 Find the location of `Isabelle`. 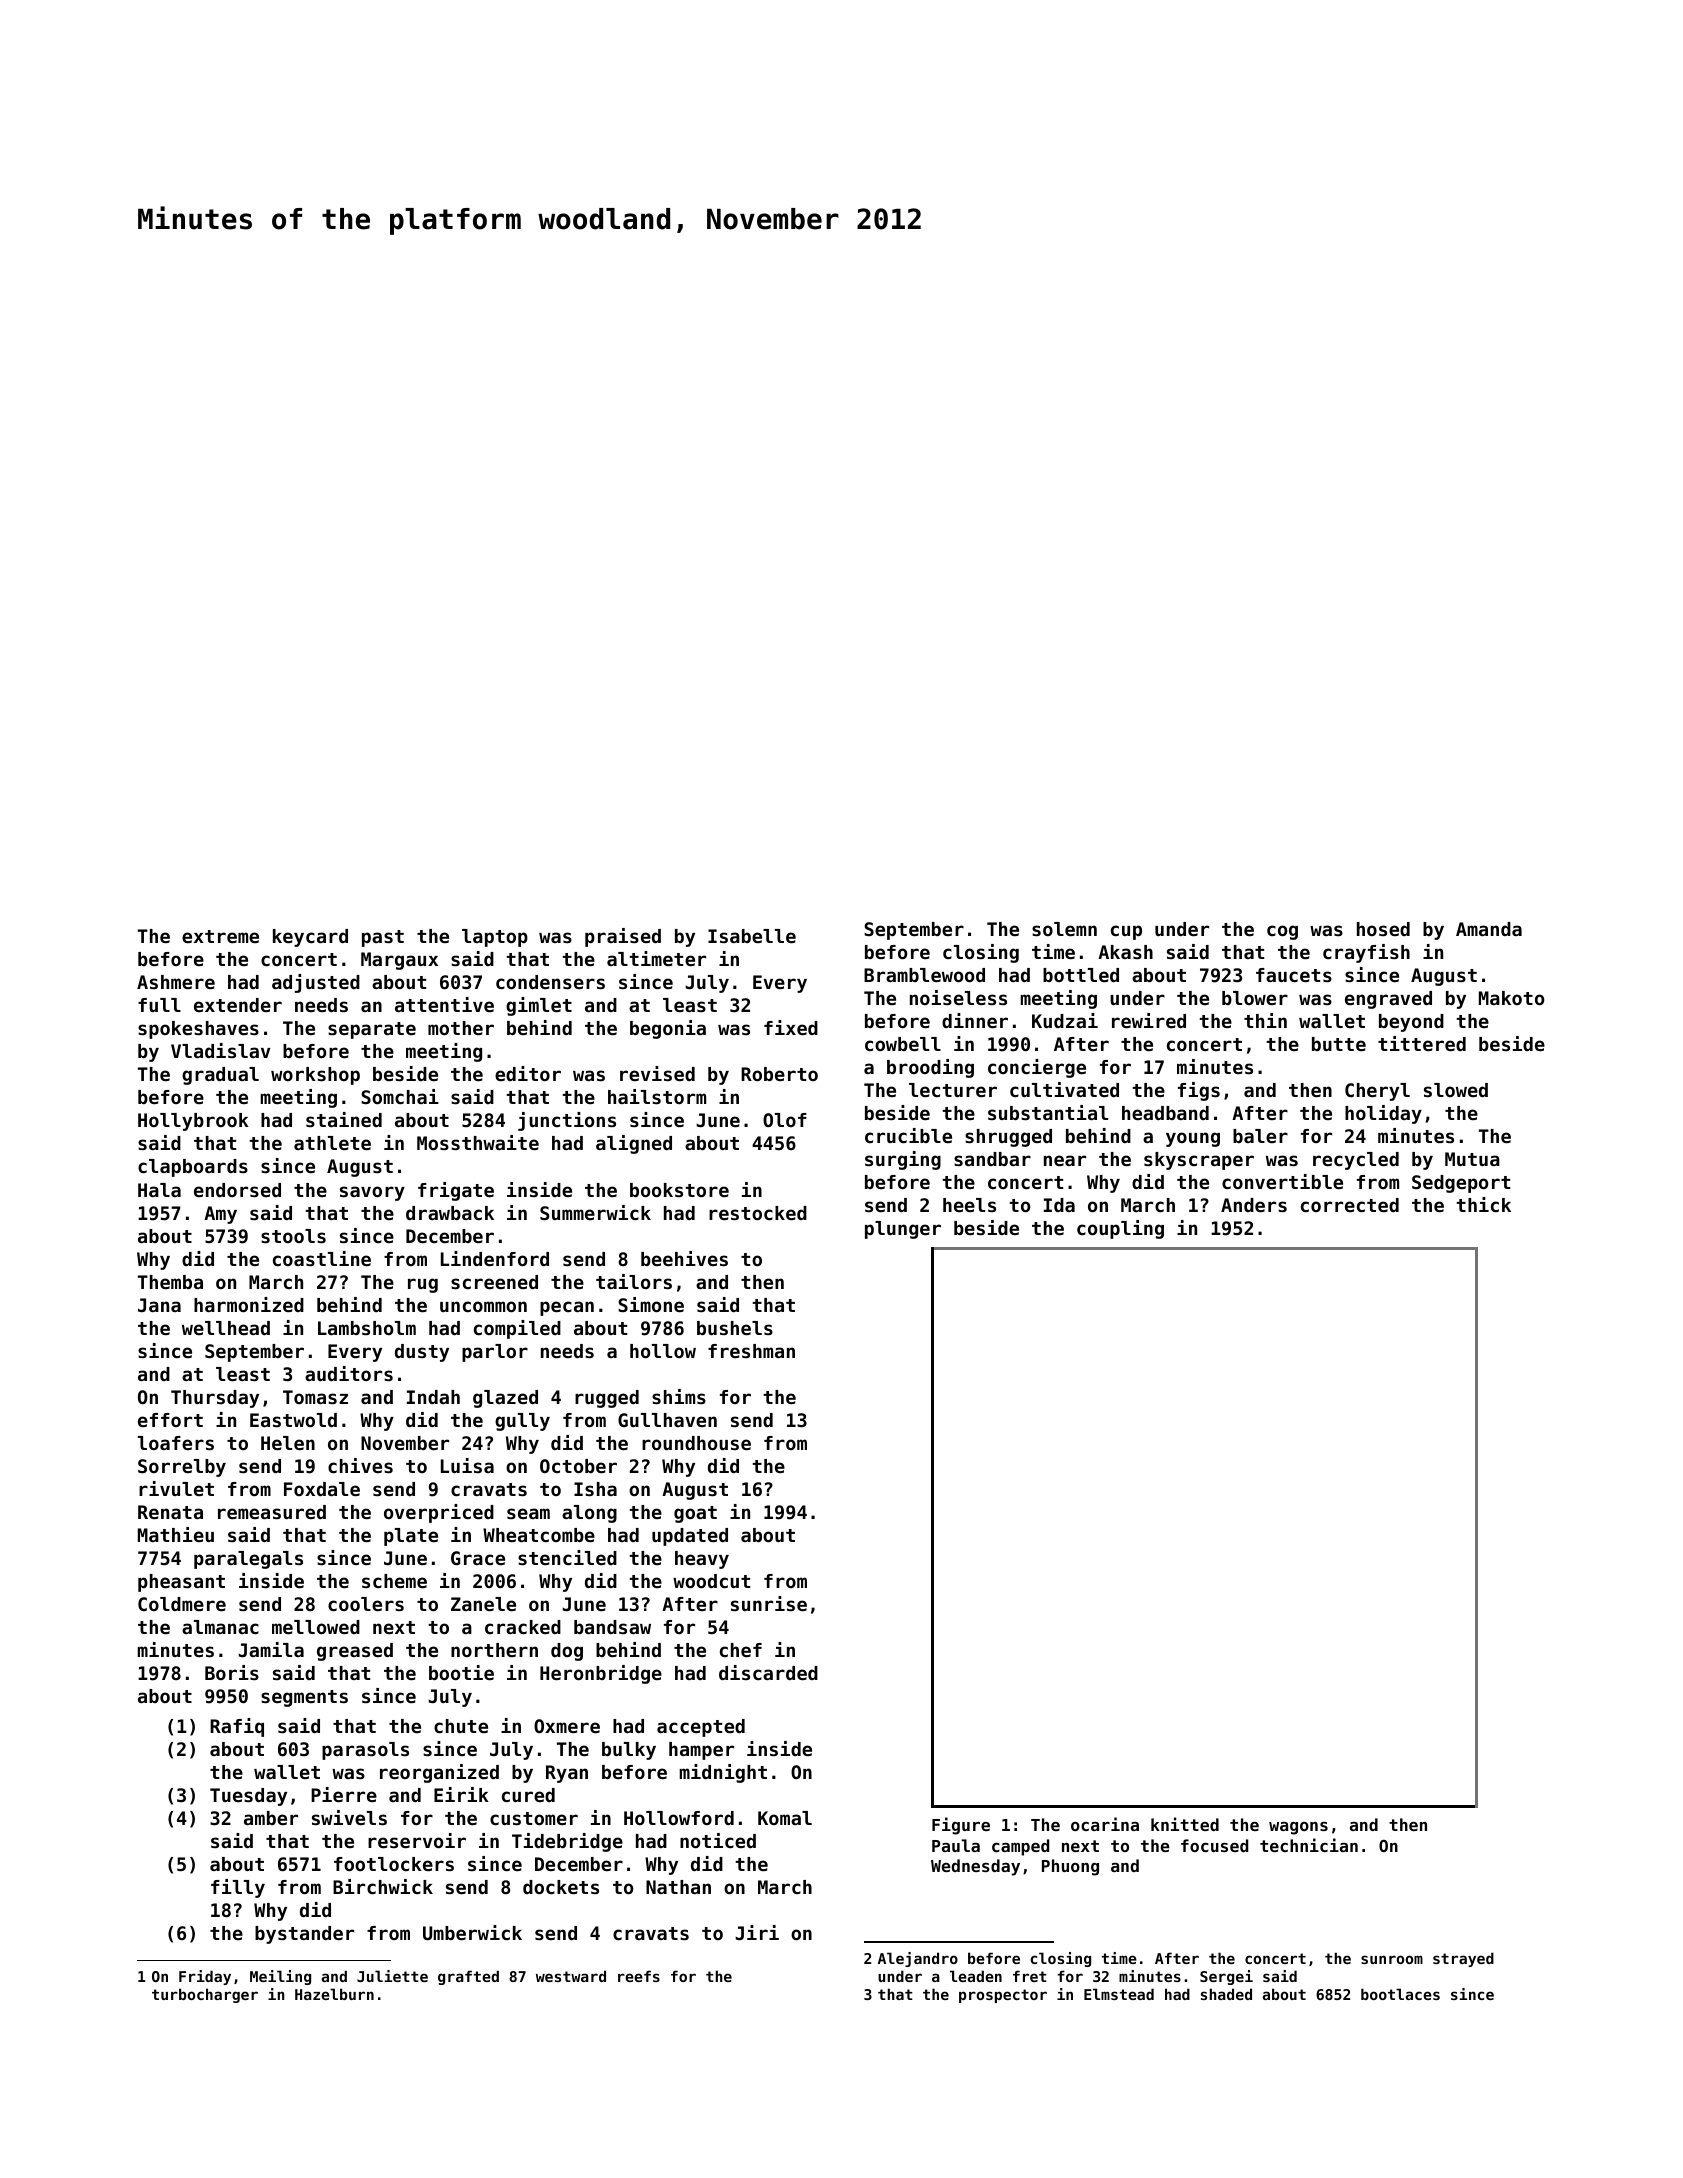

Isabelle is located at coordinates (752, 936).
